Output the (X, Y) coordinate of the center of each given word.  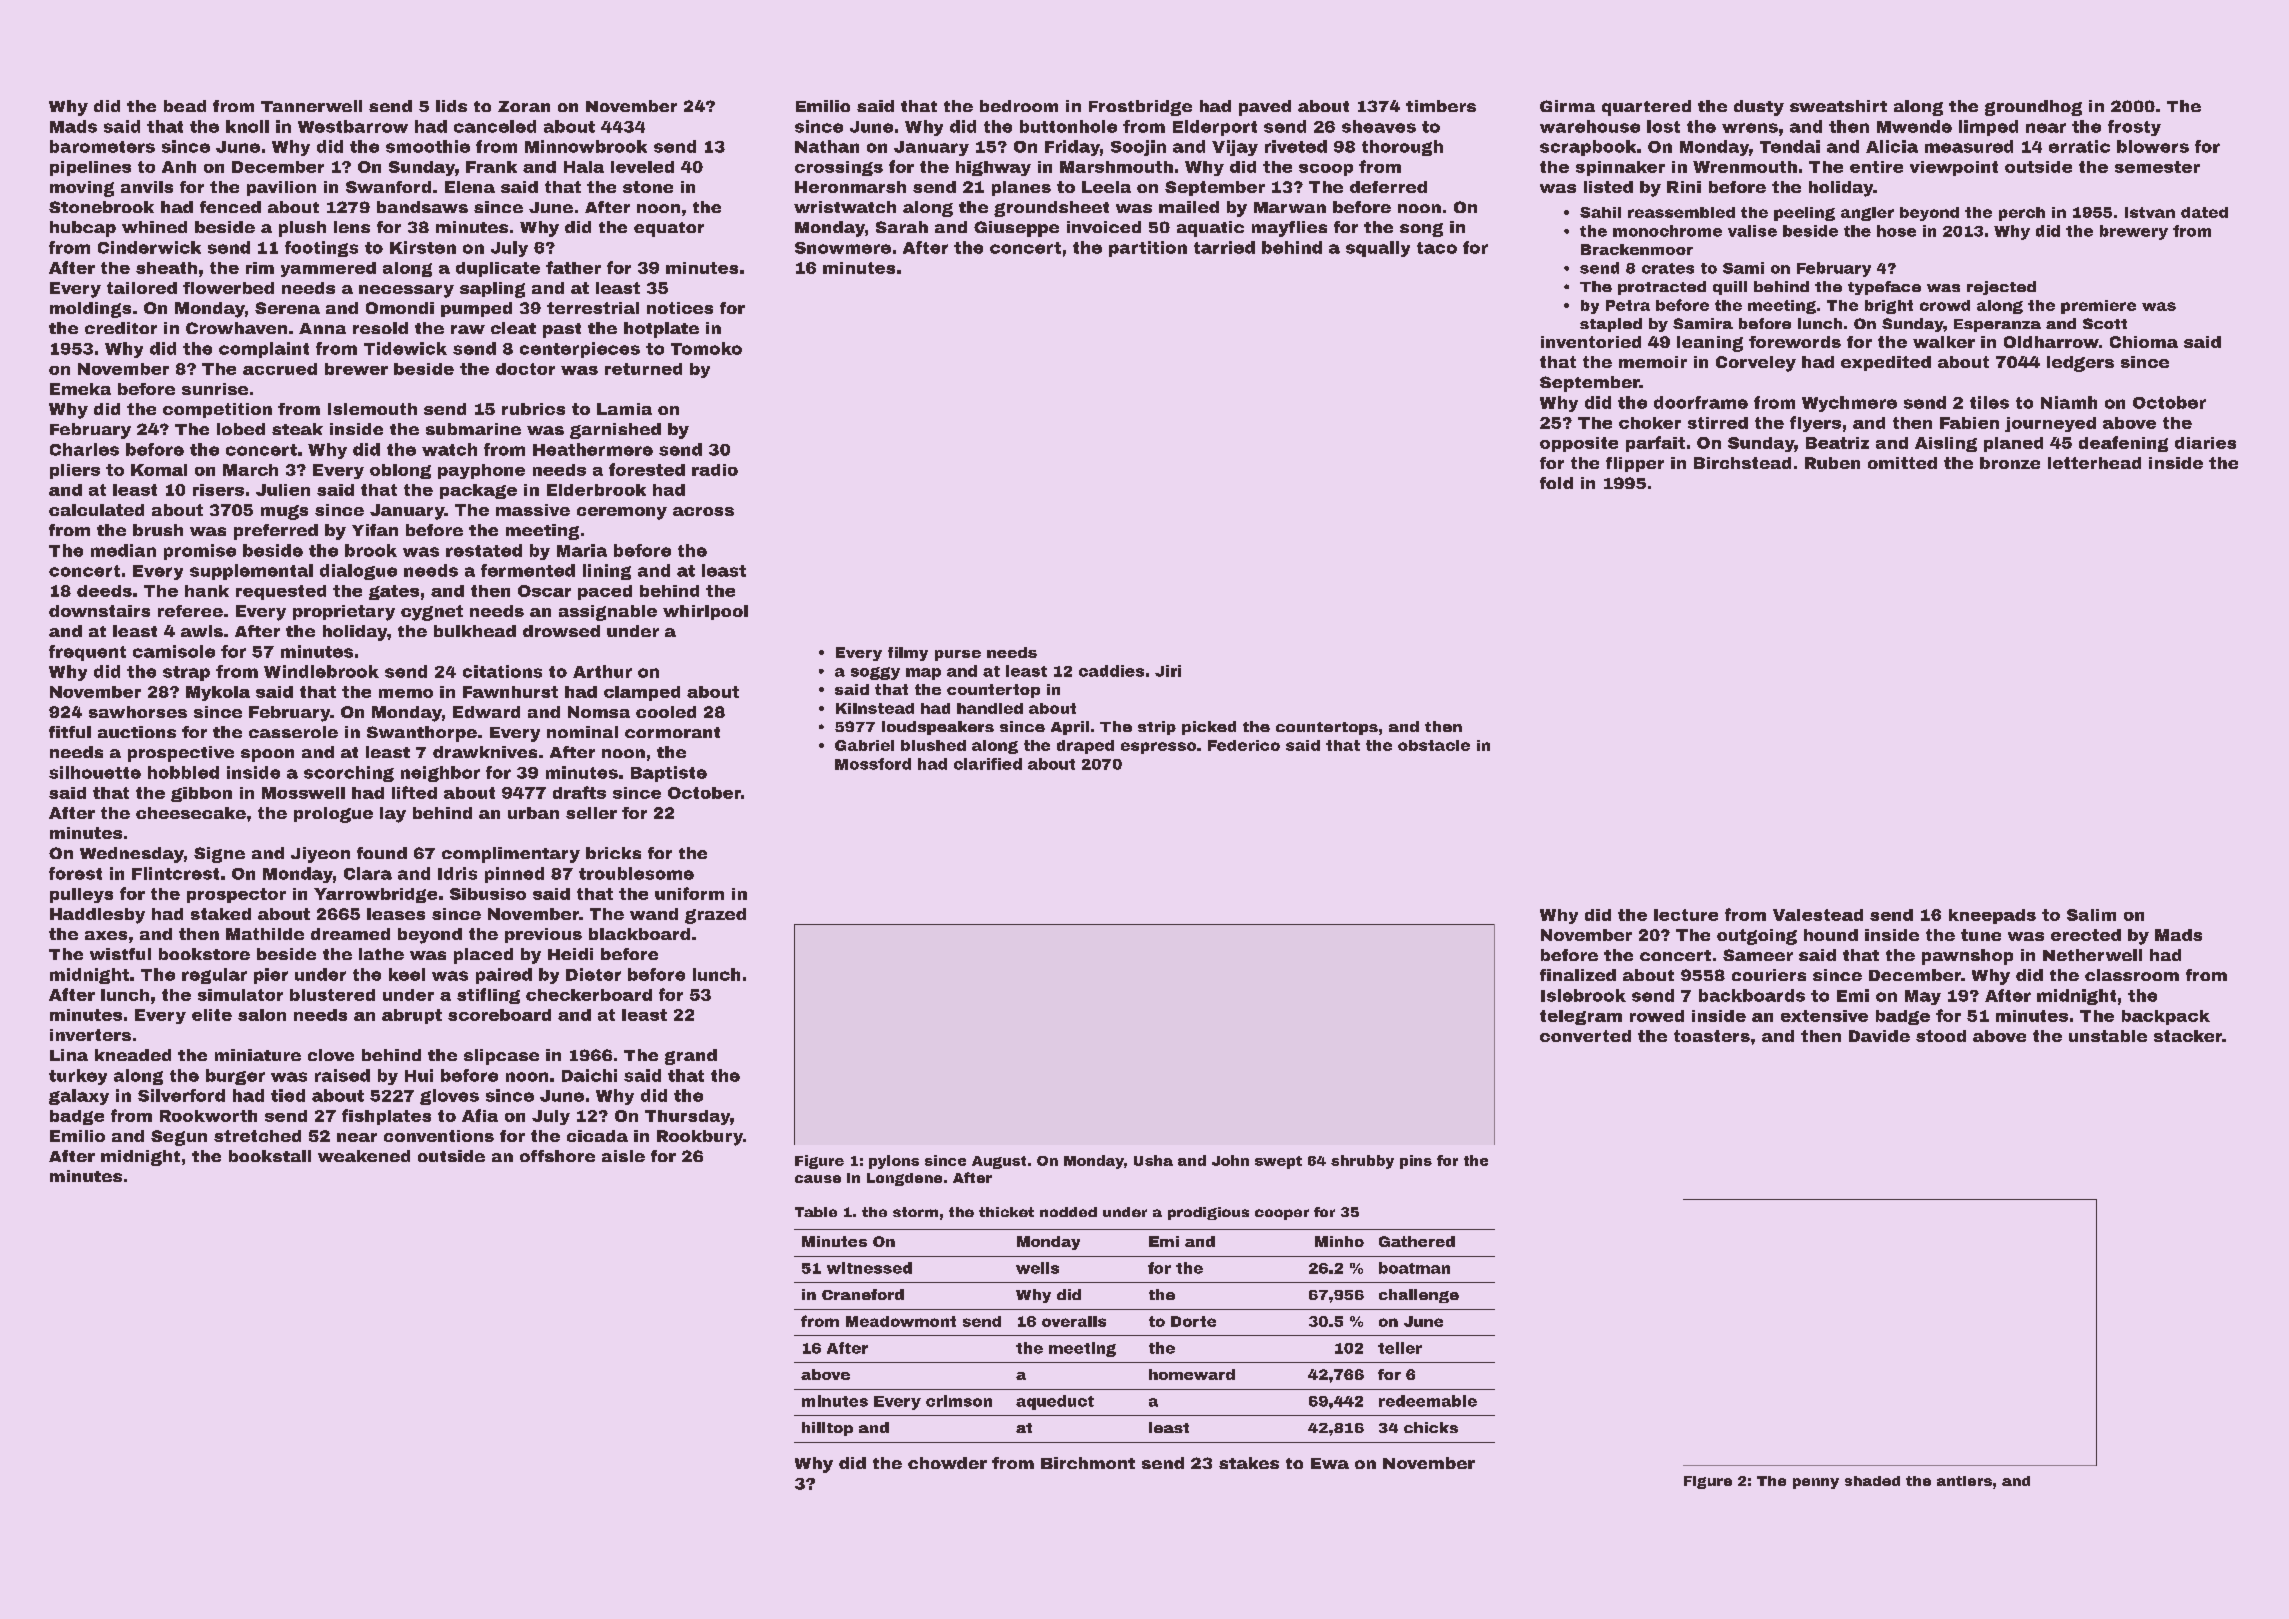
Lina (69, 1055)
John (1230, 1160)
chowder (947, 1463)
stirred (1718, 423)
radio (715, 470)
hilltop (827, 1429)
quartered (1646, 108)
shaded (1872, 1481)
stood (1941, 1036)
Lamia (624, 409)
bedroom (1019, 106)
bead (185, 106)
